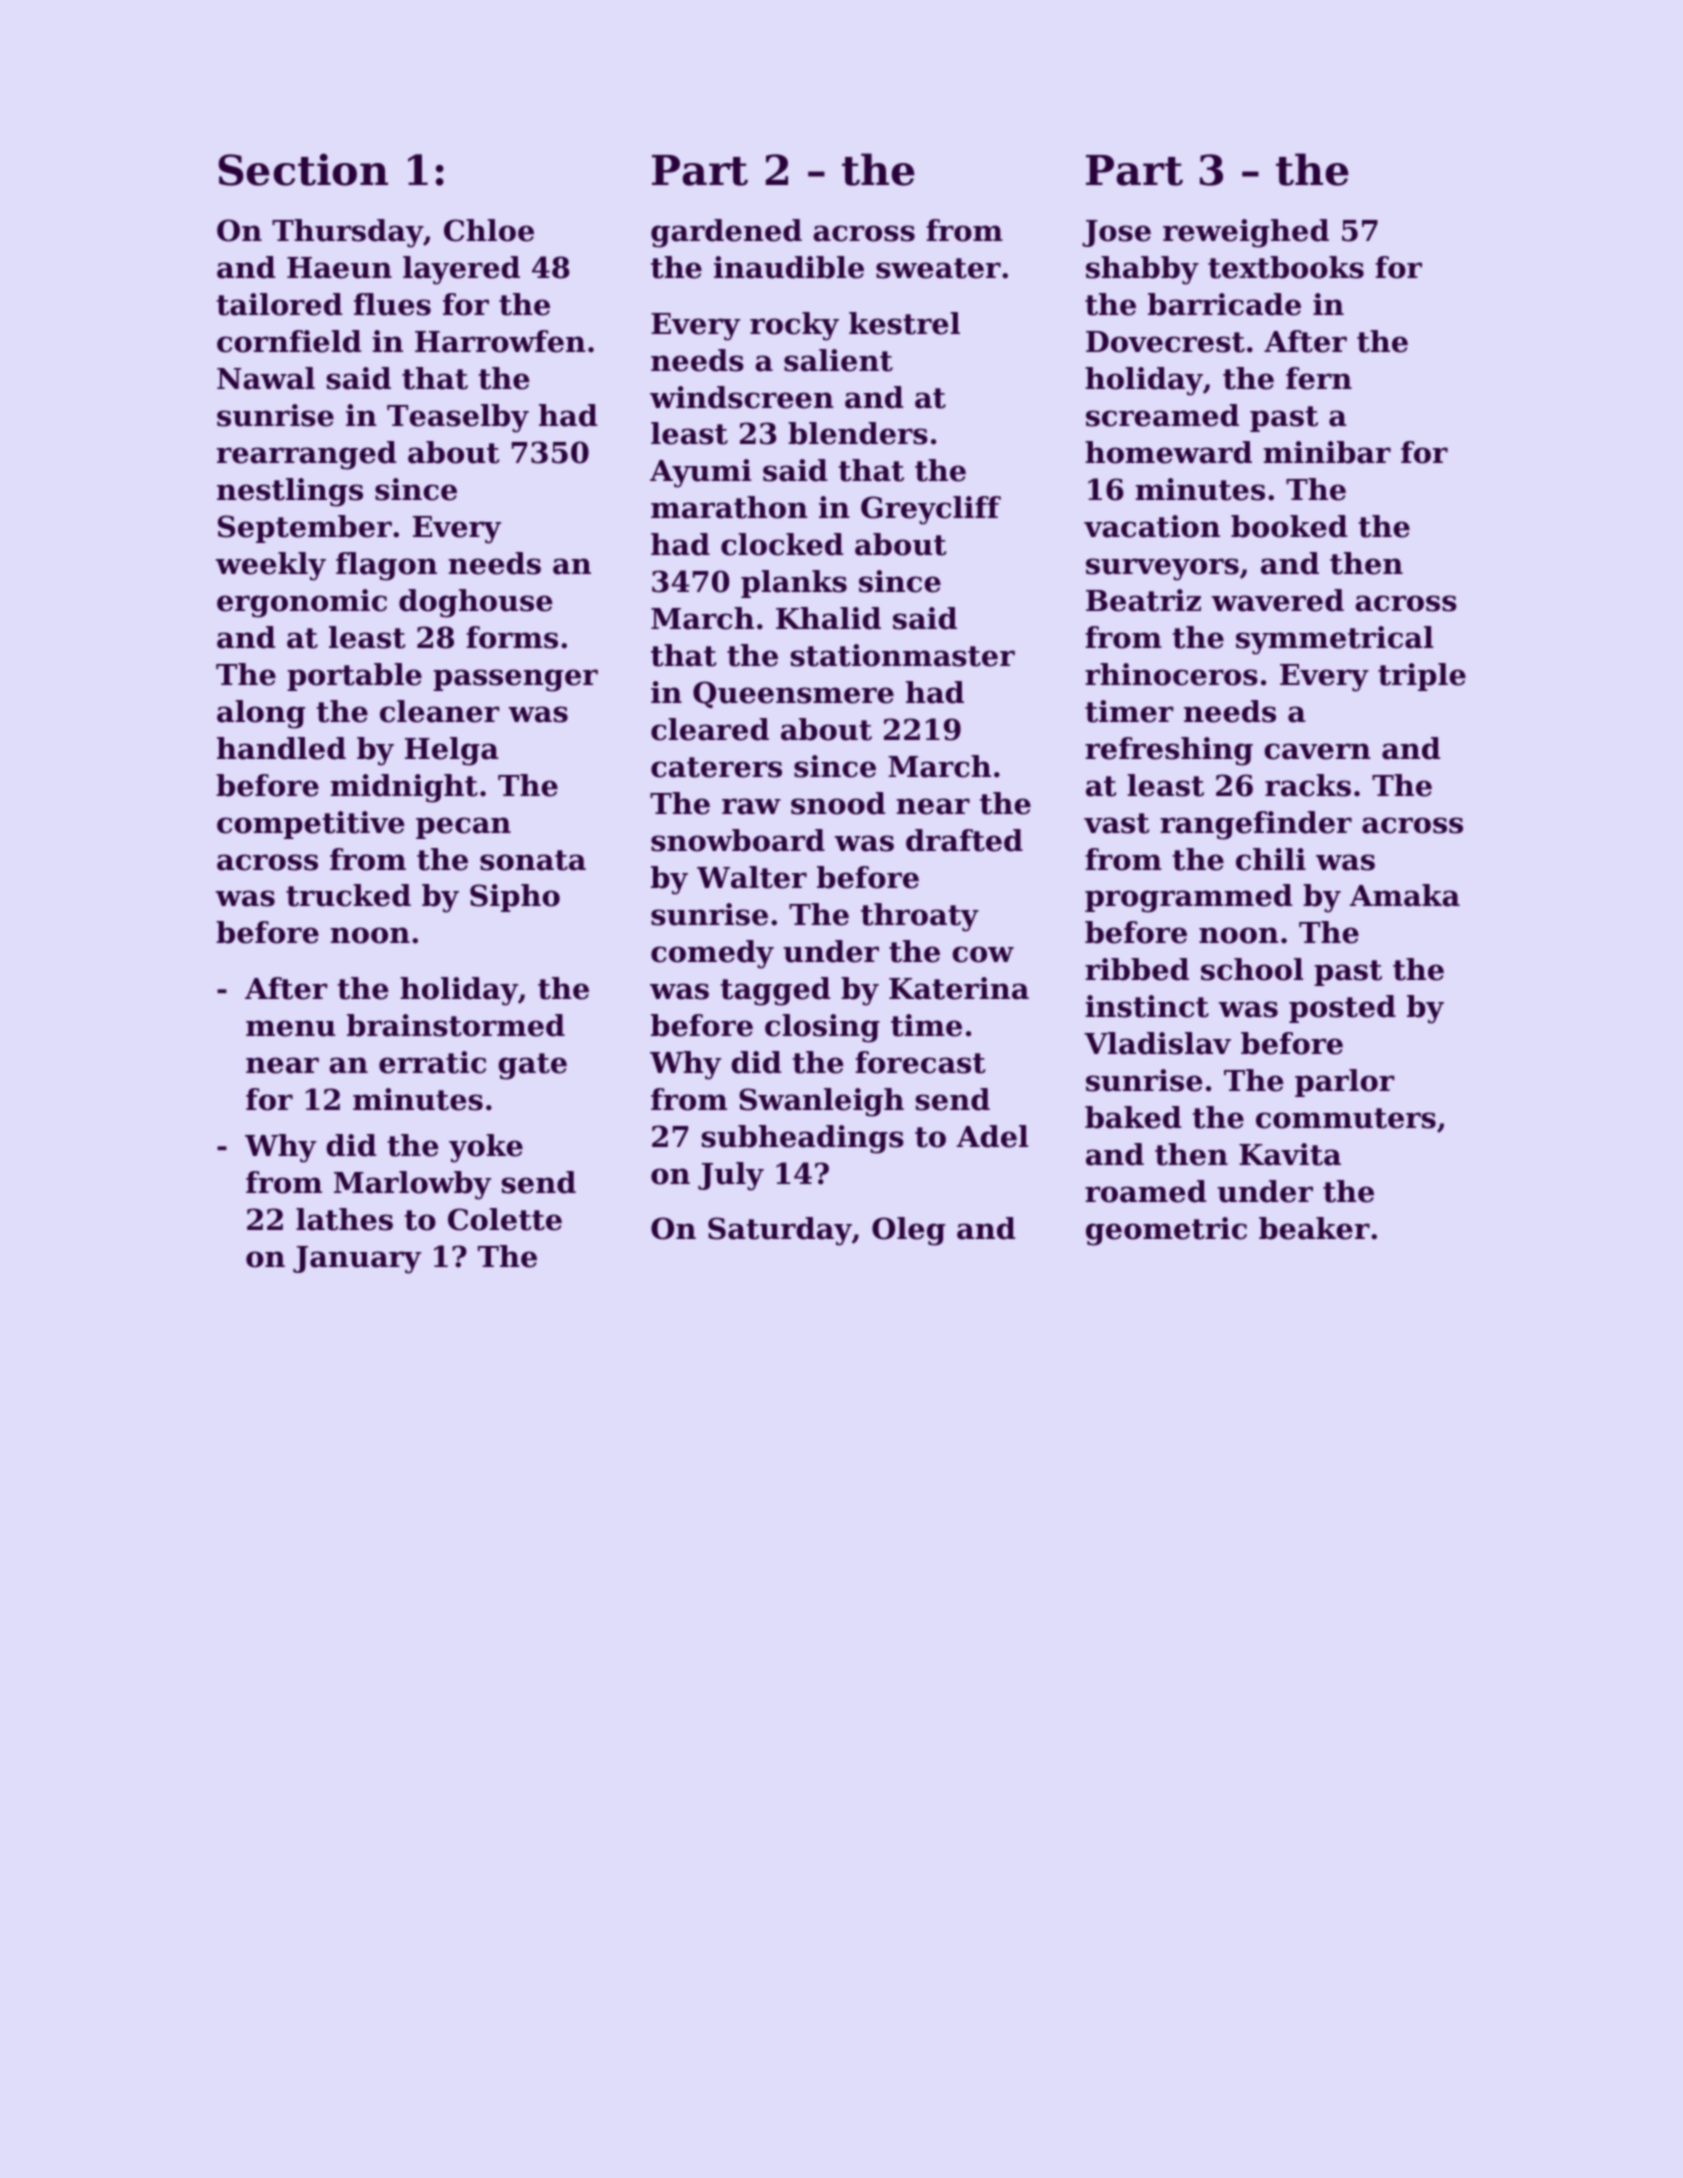  What do you see at coordinates (1168, 452) in the screenshot?
I see `homeward` at bounding box center [1168, 452].
